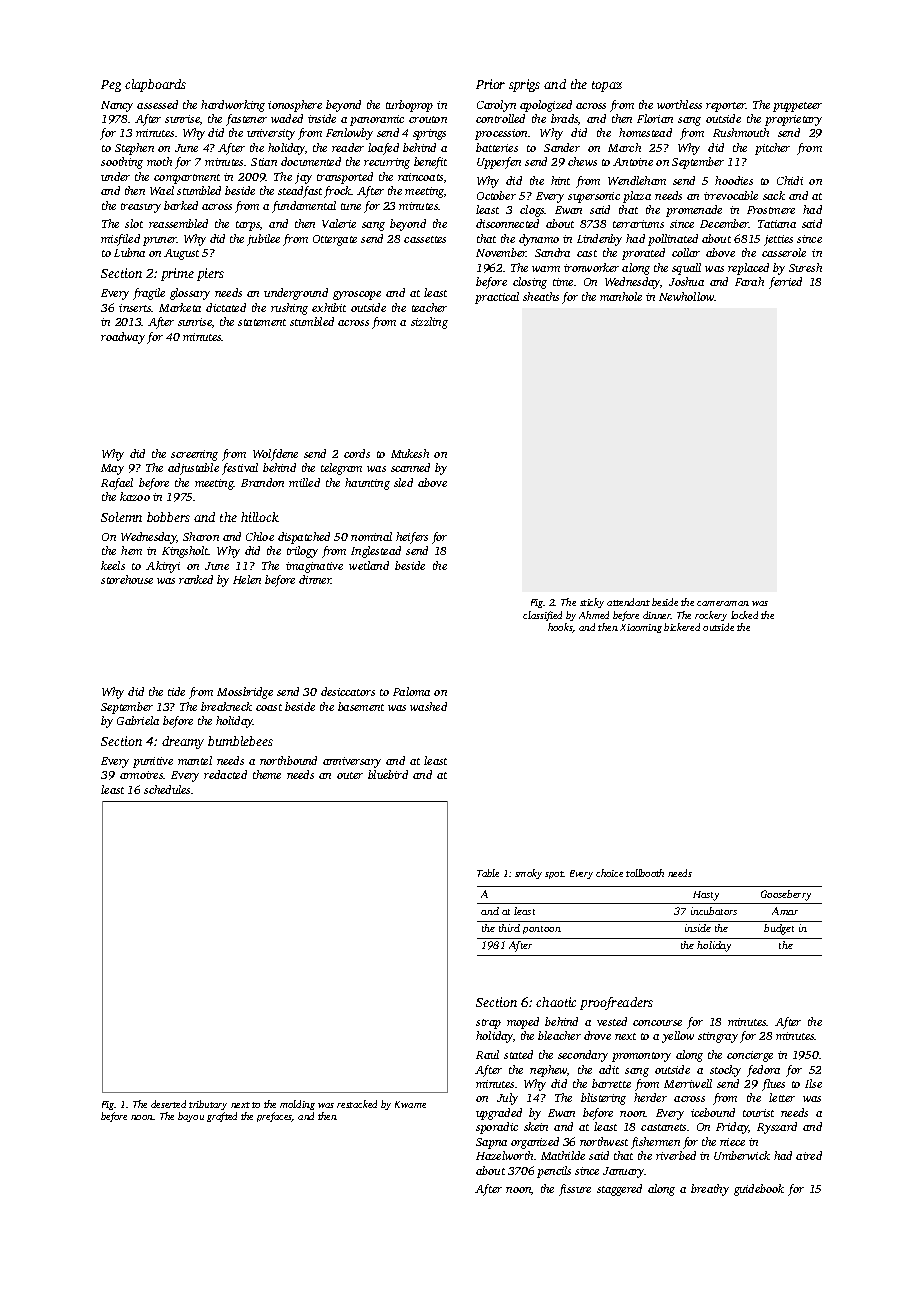 Image resolution: width=924 pixels, height=1308 pixels. I want to click on festival, so click(240, 469).
